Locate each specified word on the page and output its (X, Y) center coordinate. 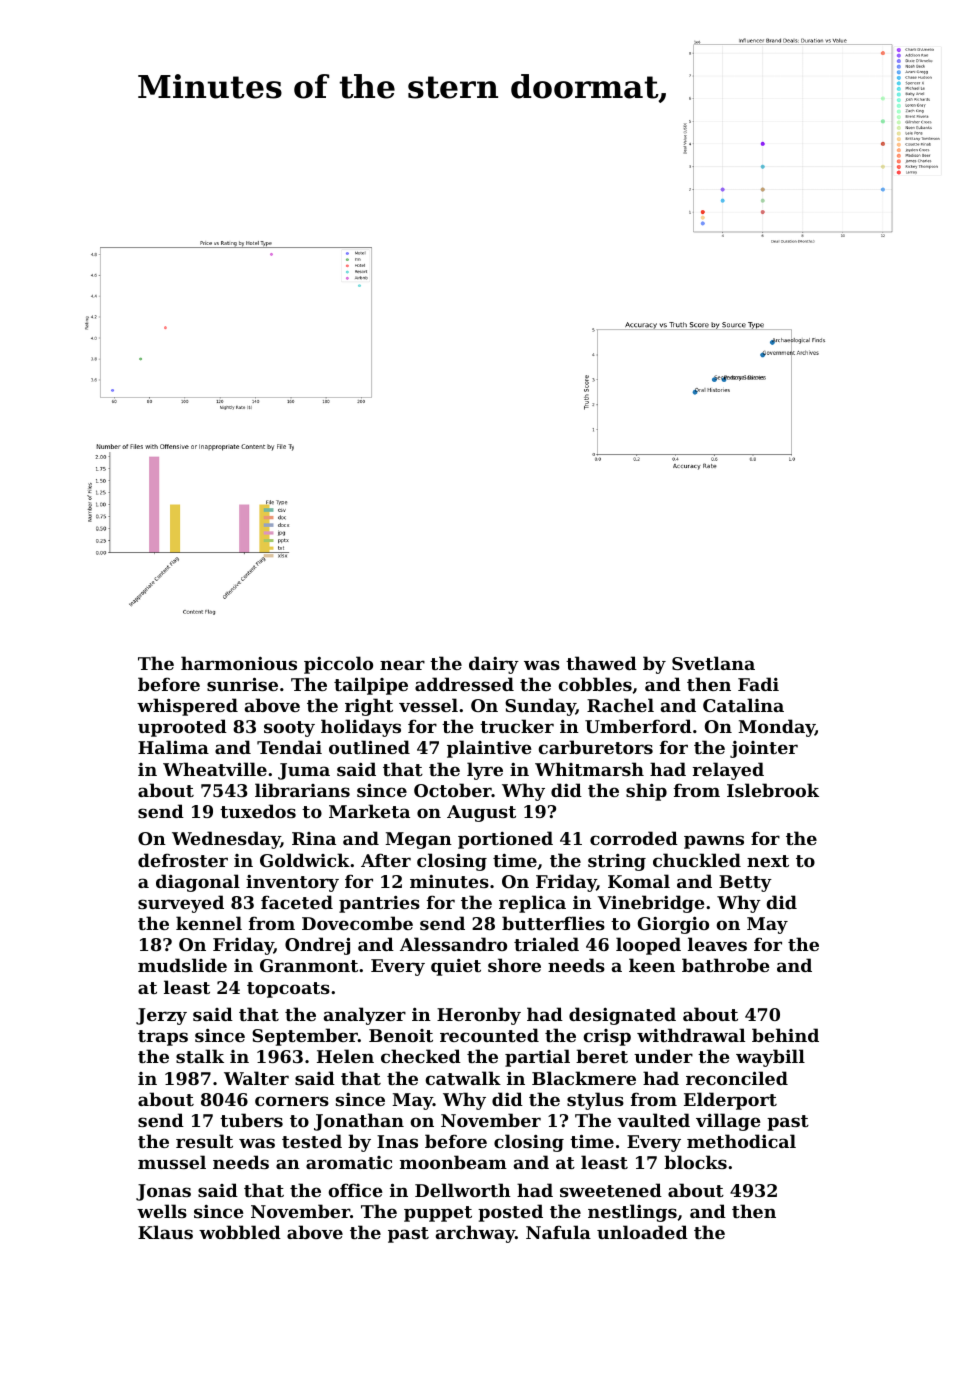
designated (622, 1016)
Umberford (638, 726)
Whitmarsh (589, 769)
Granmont (309, 965)
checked (421, 1056)
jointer (764, 749)
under (663, 1056)
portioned (505, 840)
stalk (200, 1056)
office (355, 1190)
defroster (183, 860)
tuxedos (258, 811)
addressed (464, 684)
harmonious (239, 663)
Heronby (479, 1016)
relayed (728, 771)
